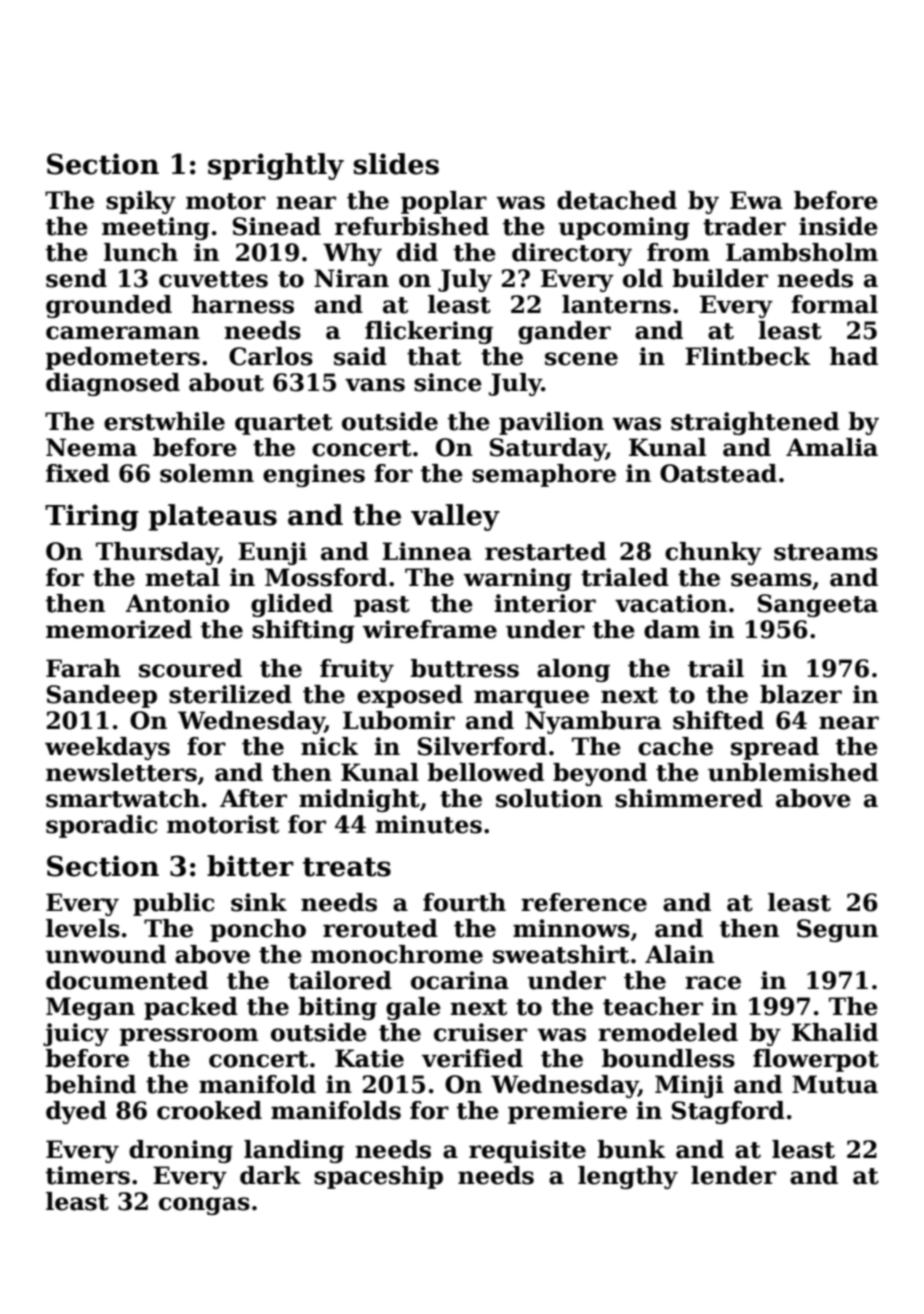 Image resolution: width=924 pixels, height=1314 pixels. Describe the element at coordinates (189, 1037) in the screenshot. I see `pressroom` at that location.
